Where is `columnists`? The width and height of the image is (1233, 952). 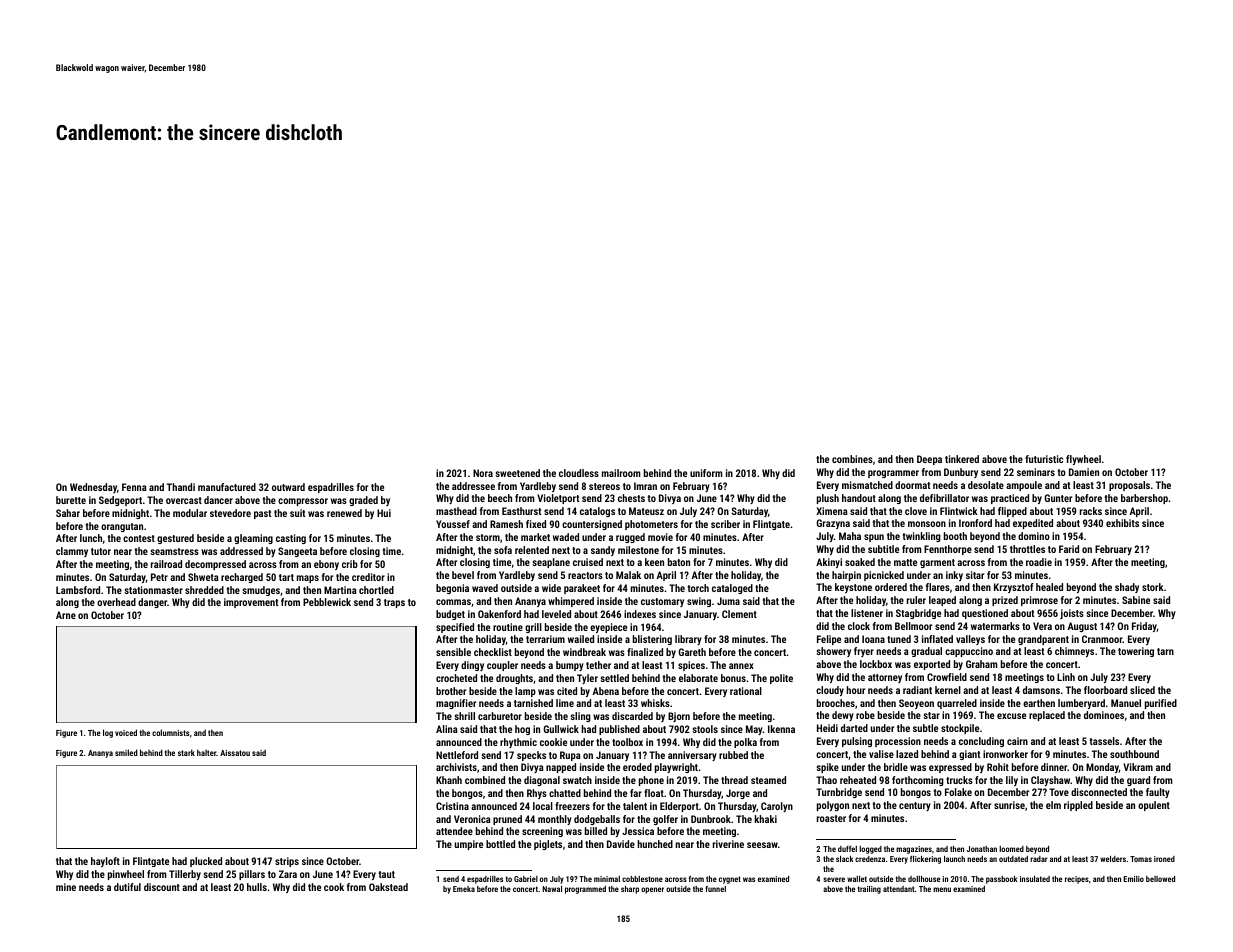 columnists is located at coordinates (171, 732).
